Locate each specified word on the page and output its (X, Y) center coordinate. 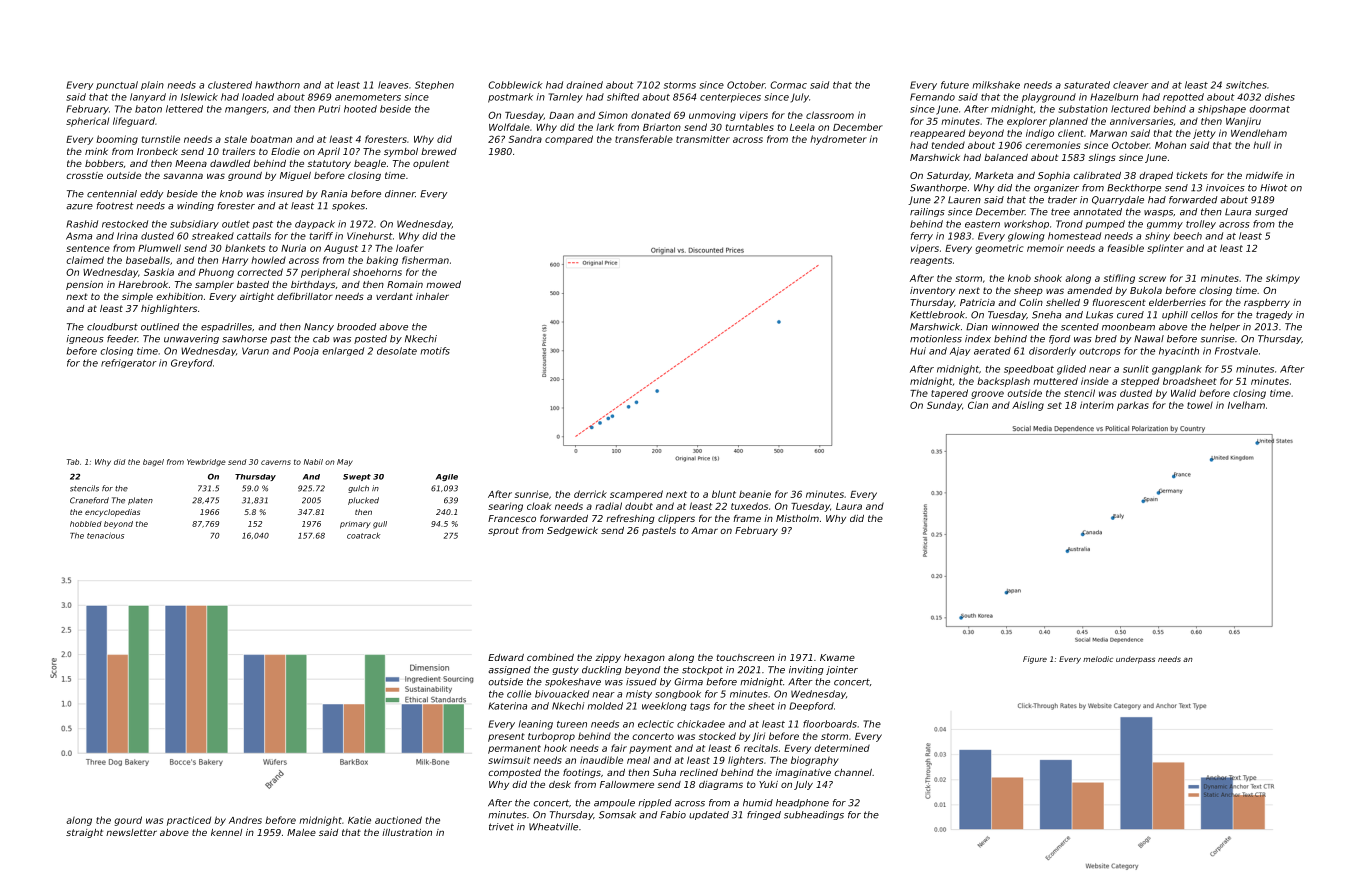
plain (152, 85)
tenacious (105, 535)
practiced (189, 821)
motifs (435, 351)
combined (550, 657)
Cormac (788, 85)
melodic (1098, 659)
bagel (153, 463)
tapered (949, 394)
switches (1246, 85)
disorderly (1052, 351)
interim (1097, 405)
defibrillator (305, 296)
